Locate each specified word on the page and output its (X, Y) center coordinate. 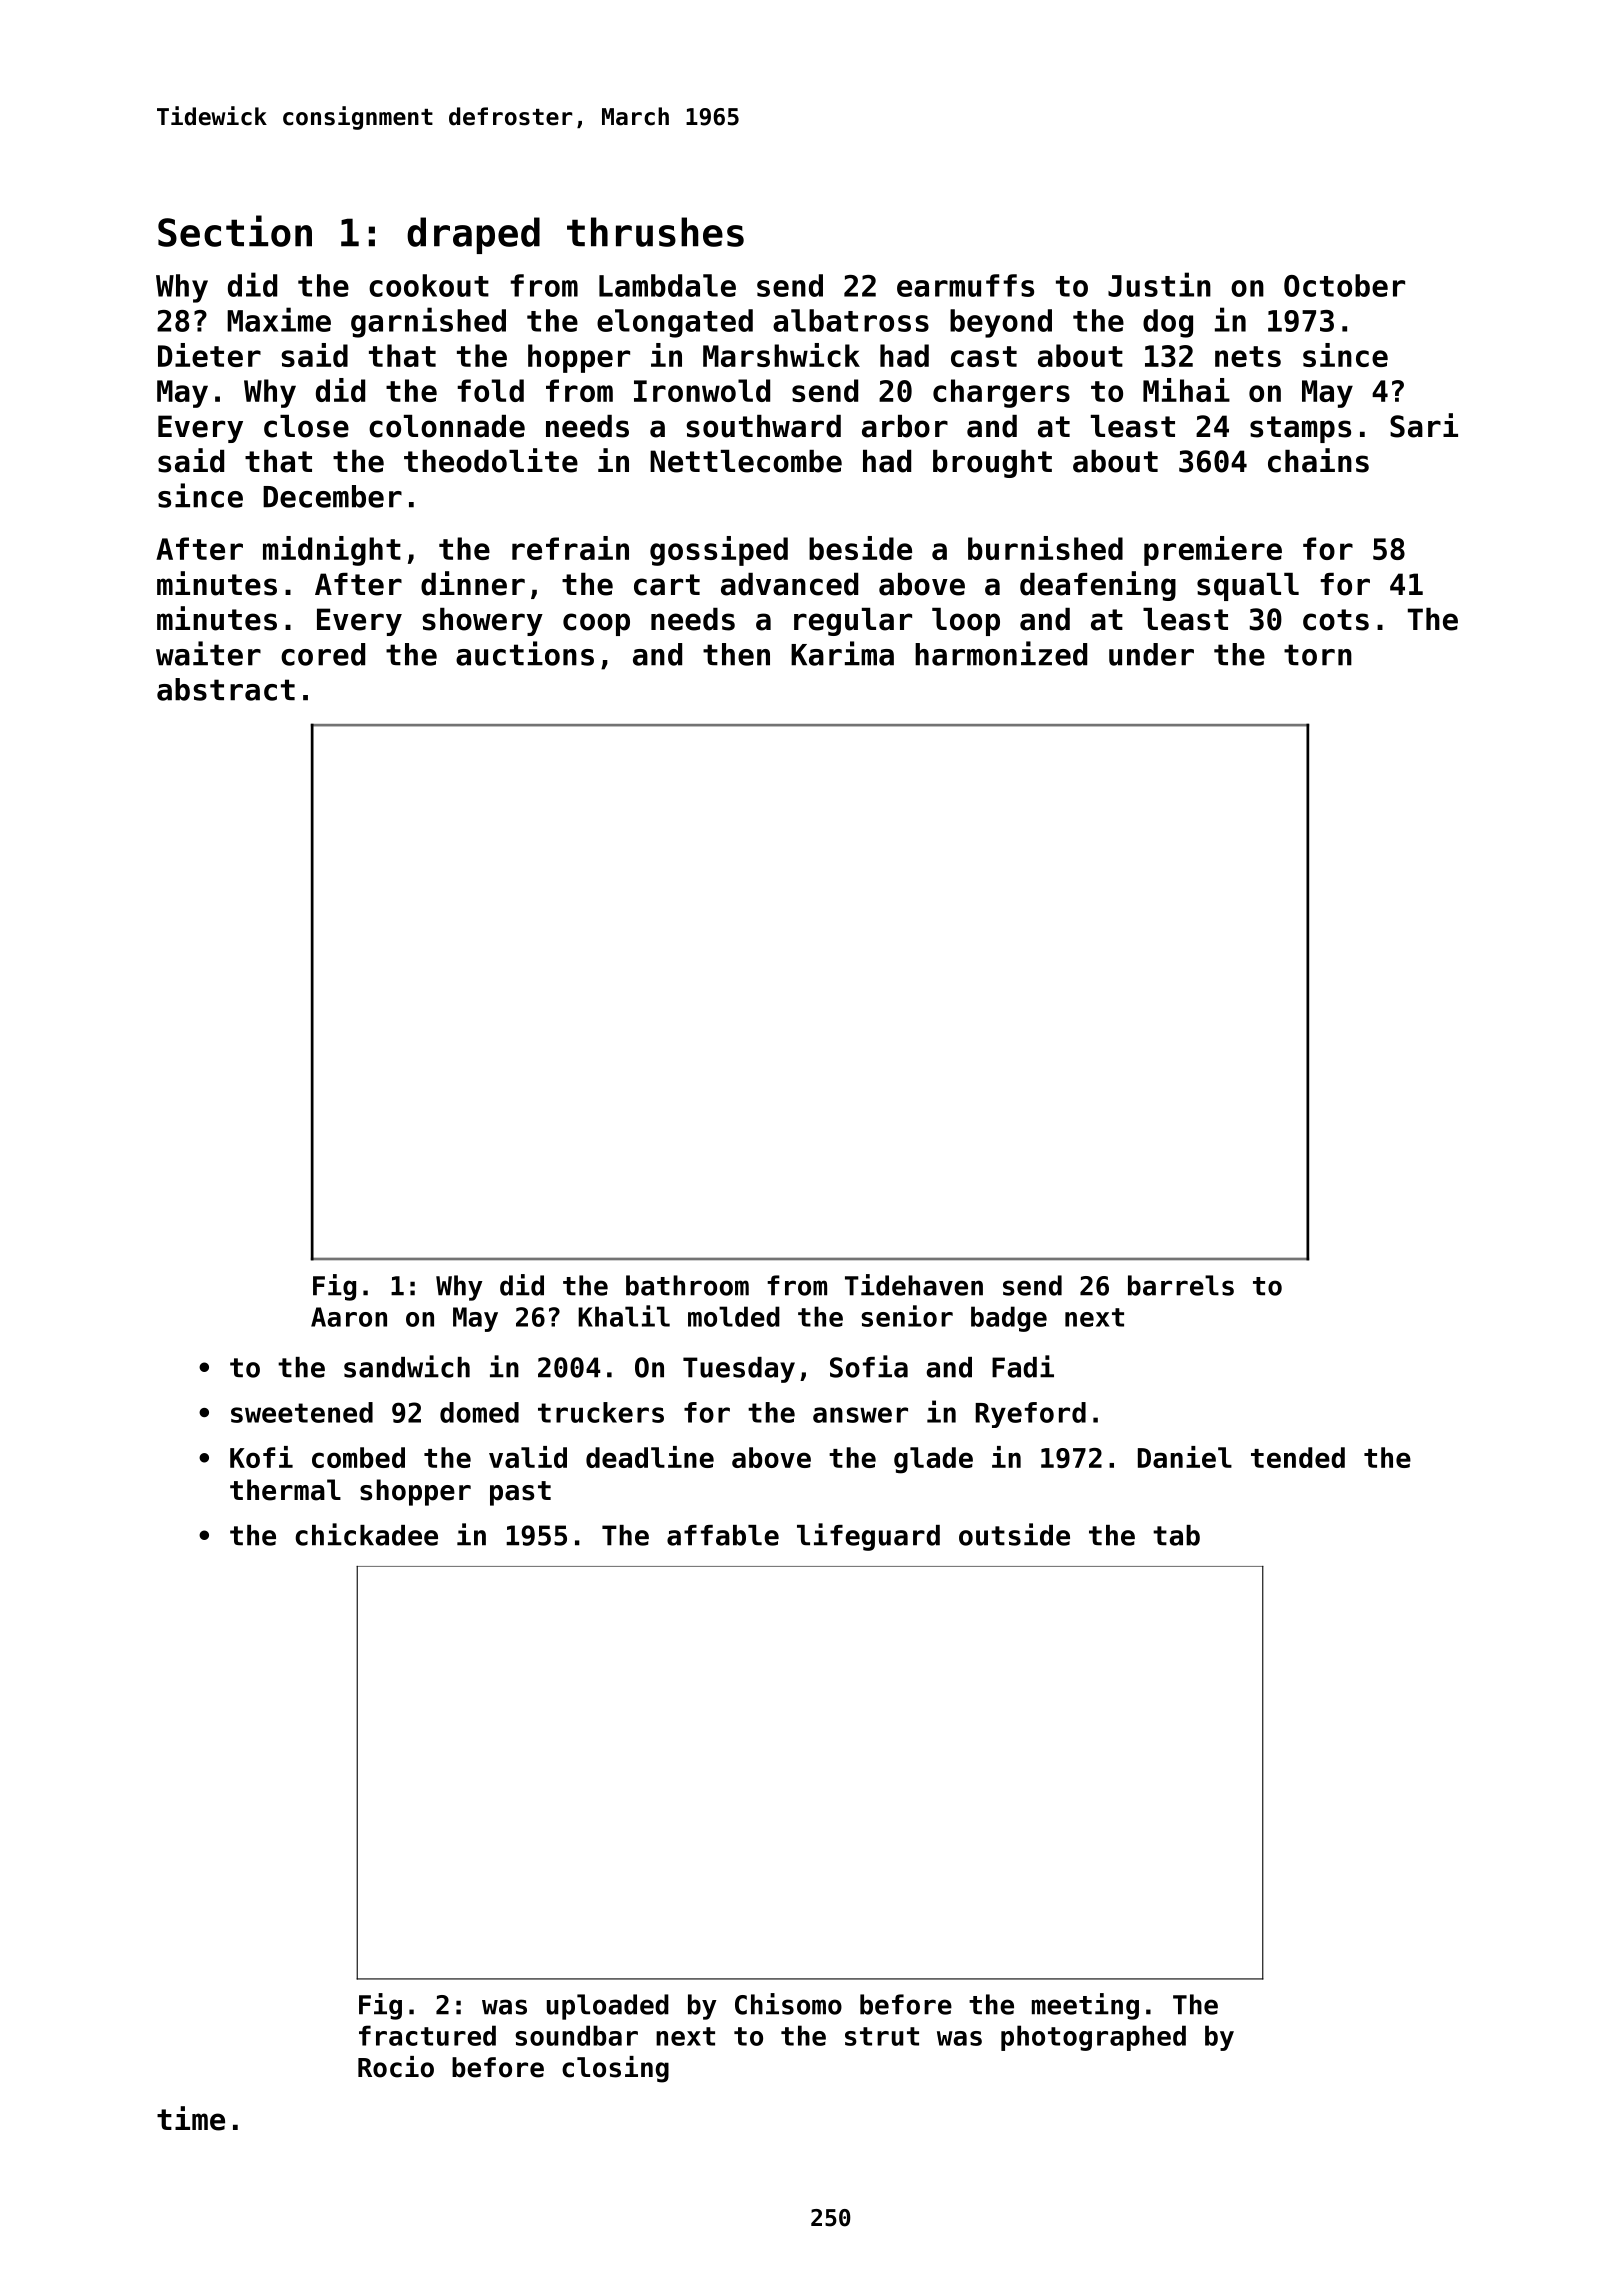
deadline (650, 1457)
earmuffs (965, 285)
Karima (842, 653)
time (191, 2118)
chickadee (366, 1534)
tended (1298, 1457)
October (1344, 285)
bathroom (687, 1285)
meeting (1085, 2006)
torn (1318, 655)
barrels (1181, 1285)
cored (323, 654)
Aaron (349, 1317)
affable (723, 1535)
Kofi (261, 1457)
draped (473, 235)
